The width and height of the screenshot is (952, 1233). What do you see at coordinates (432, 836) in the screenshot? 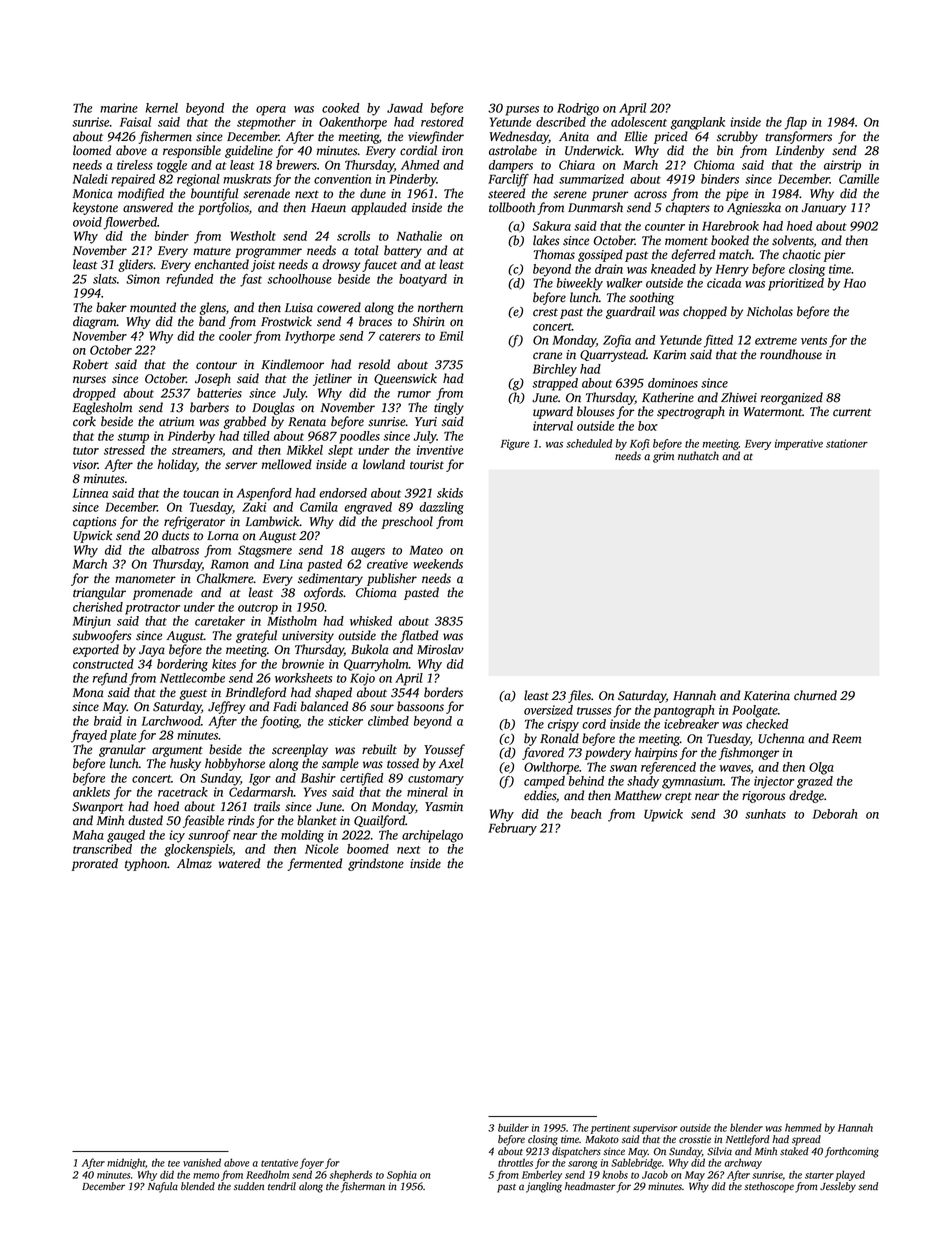
I see `archipelago` at bounding box center [432, 836].
